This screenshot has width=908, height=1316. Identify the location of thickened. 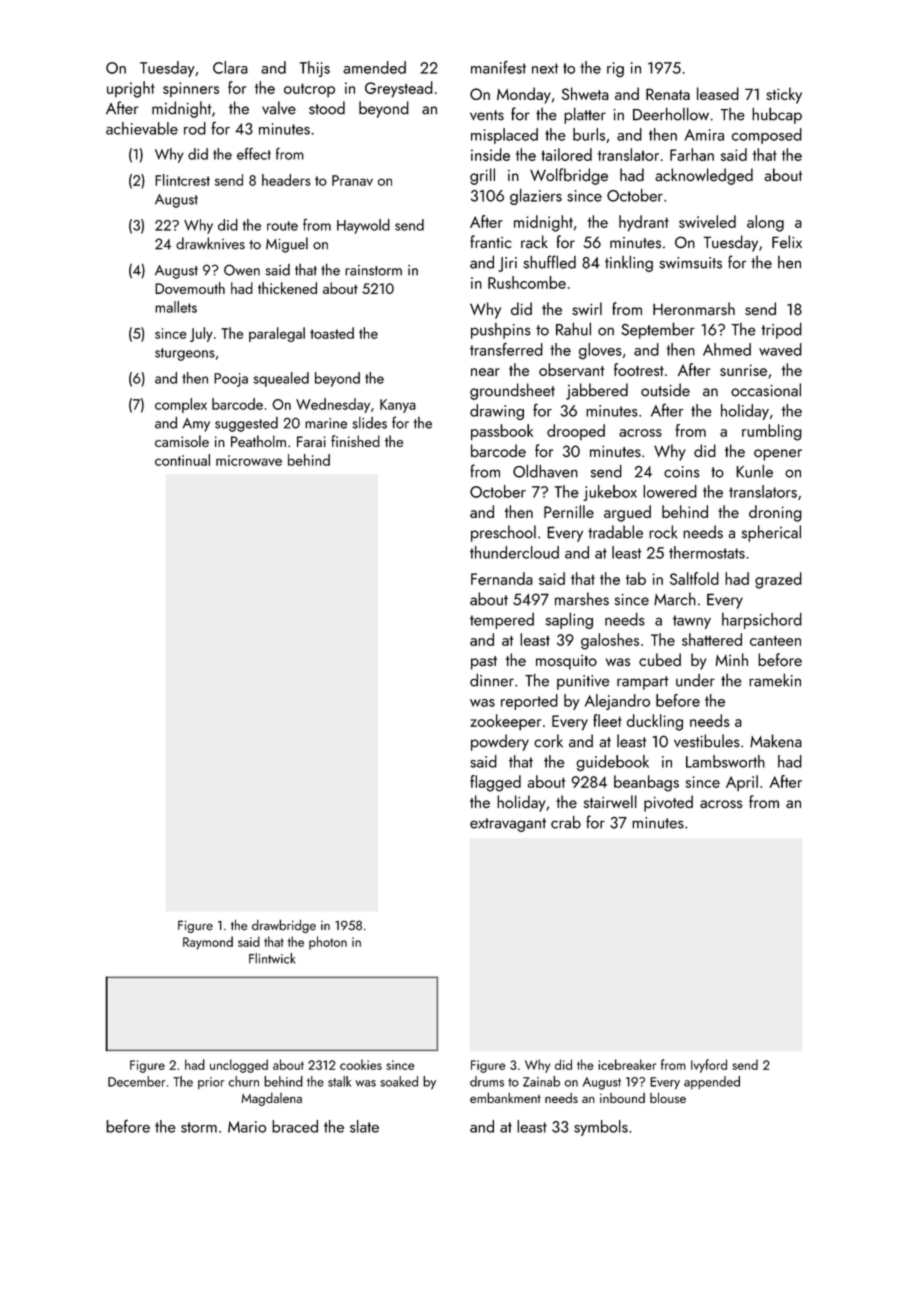
(287, 288).
